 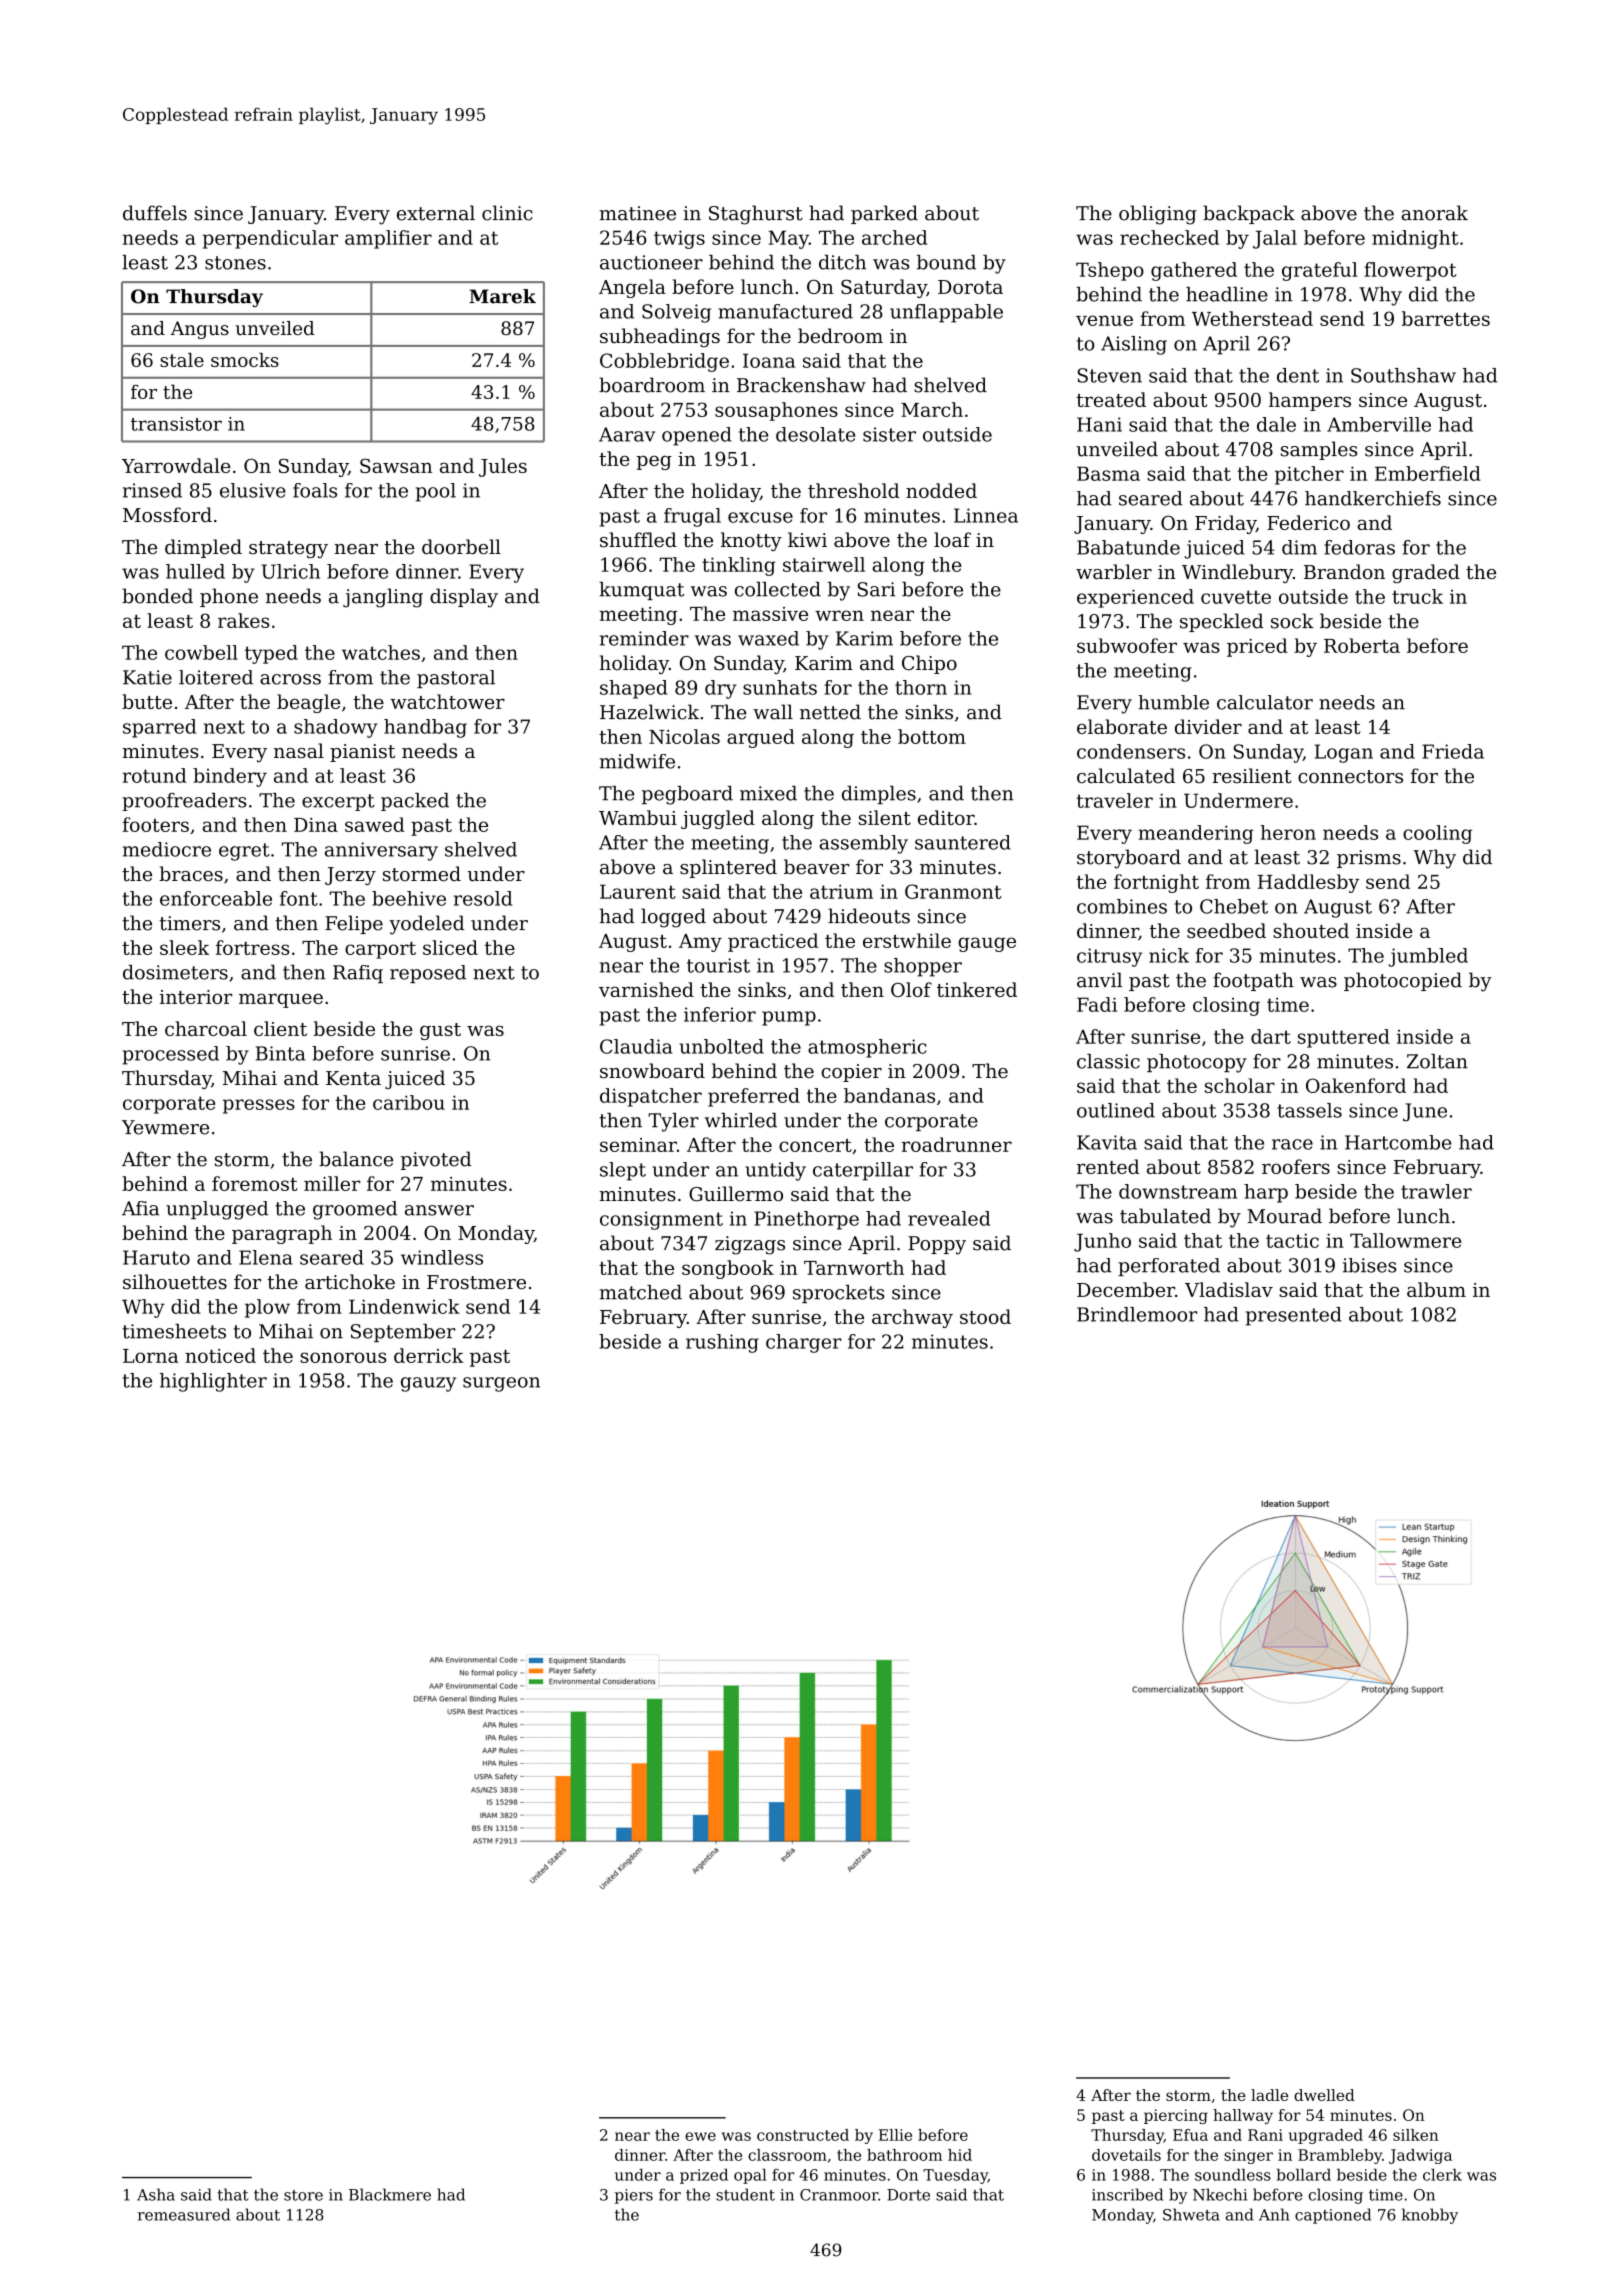 I want to click on concert, so click(x=815, y=1145).
